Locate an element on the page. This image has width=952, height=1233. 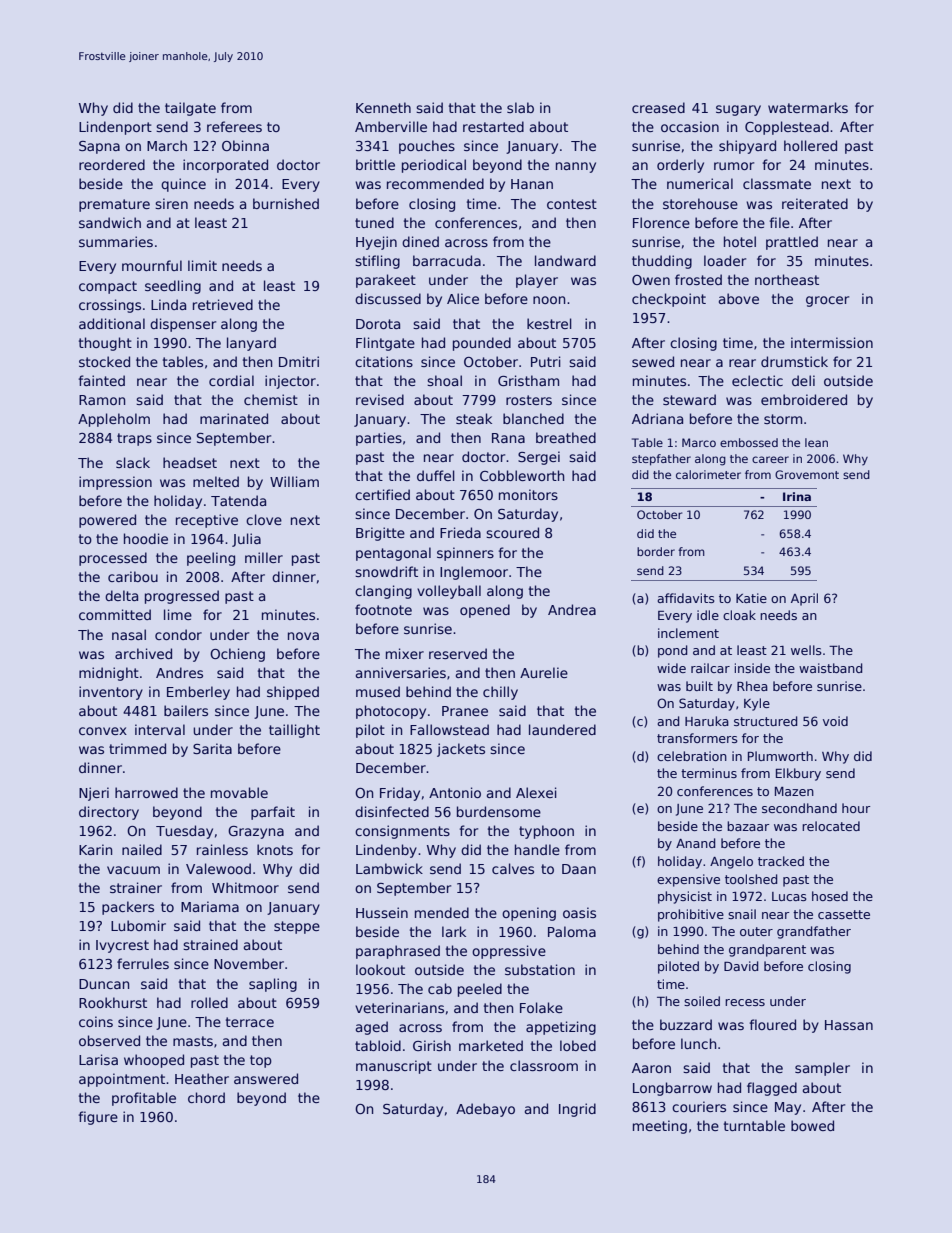
sapling is located at coordinates (273, 985).
